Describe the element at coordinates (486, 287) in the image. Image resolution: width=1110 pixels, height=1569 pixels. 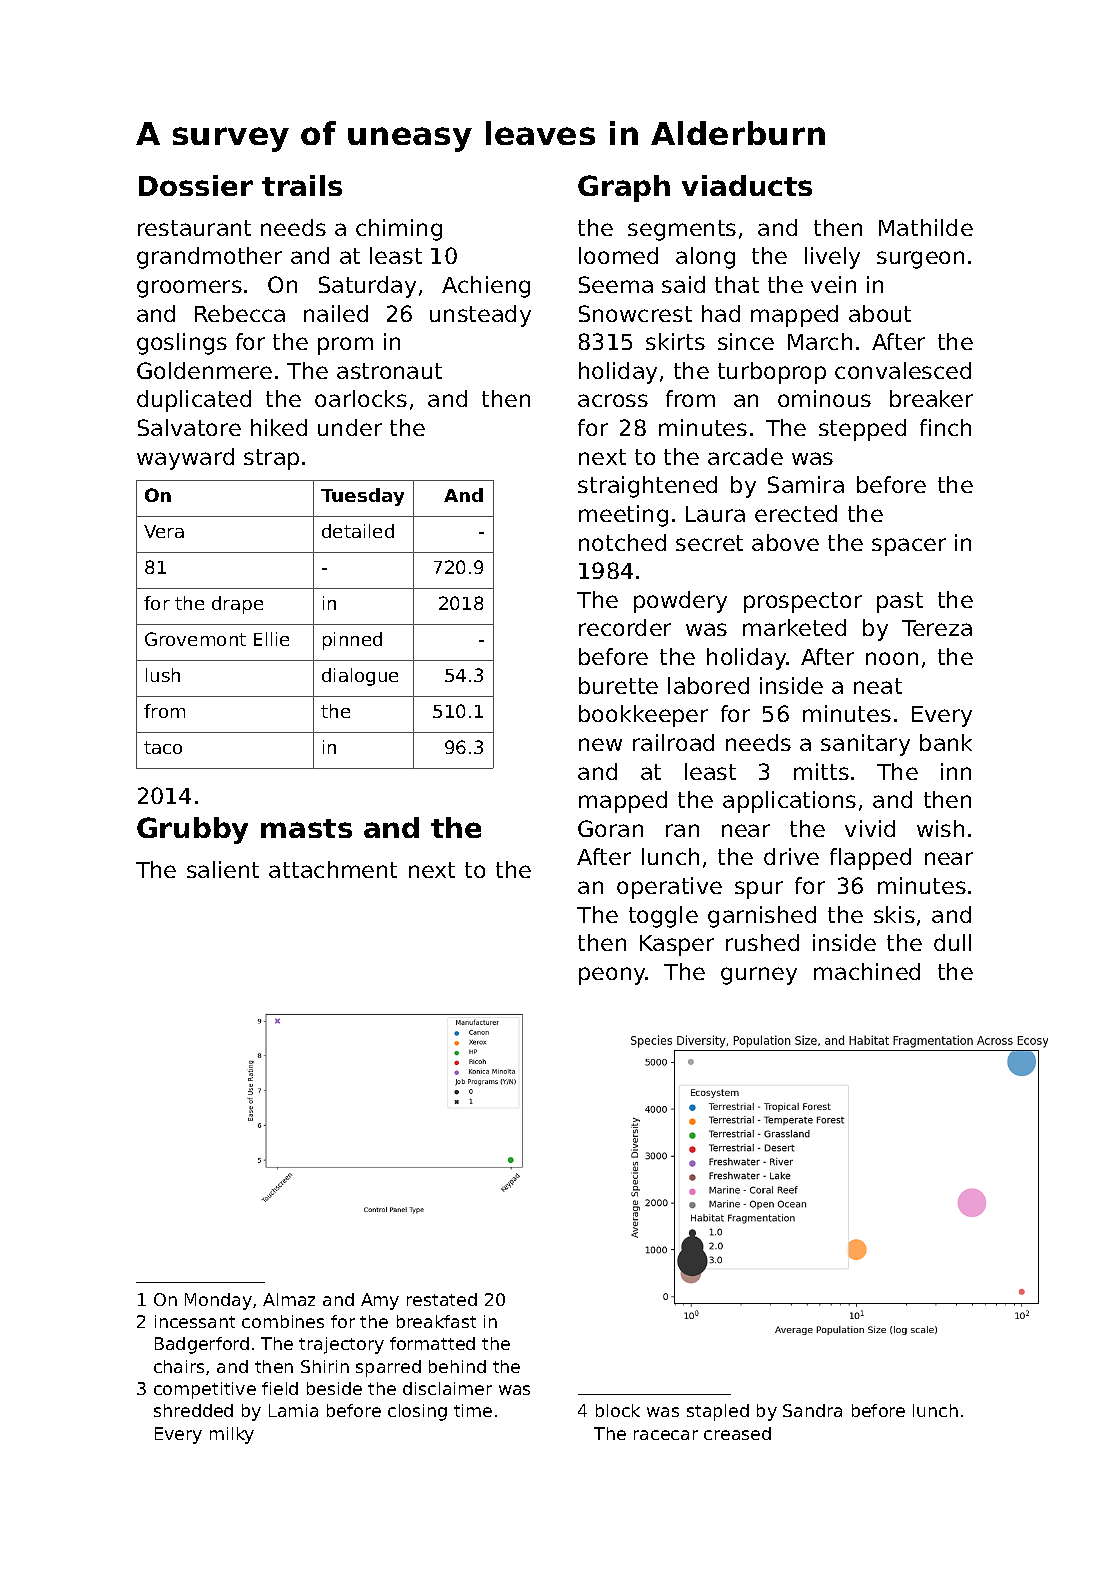
I see `Achieng` at that location.
